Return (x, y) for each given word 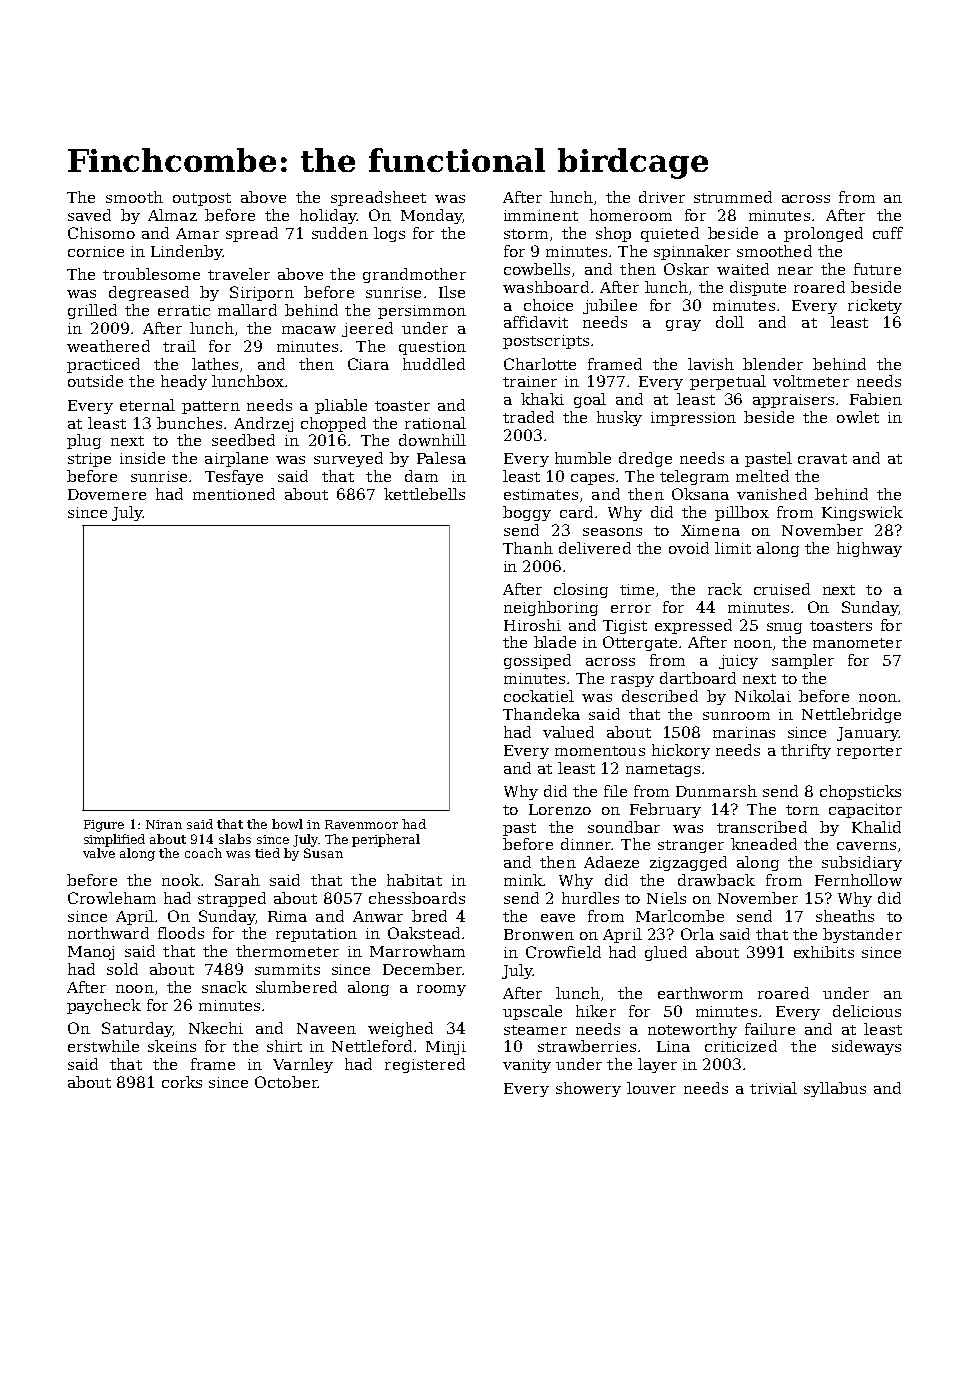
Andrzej (263, 424)
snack (224, 987)
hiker (596, 1011)
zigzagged (688, 863)
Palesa (441, 458)
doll (730, 322)
